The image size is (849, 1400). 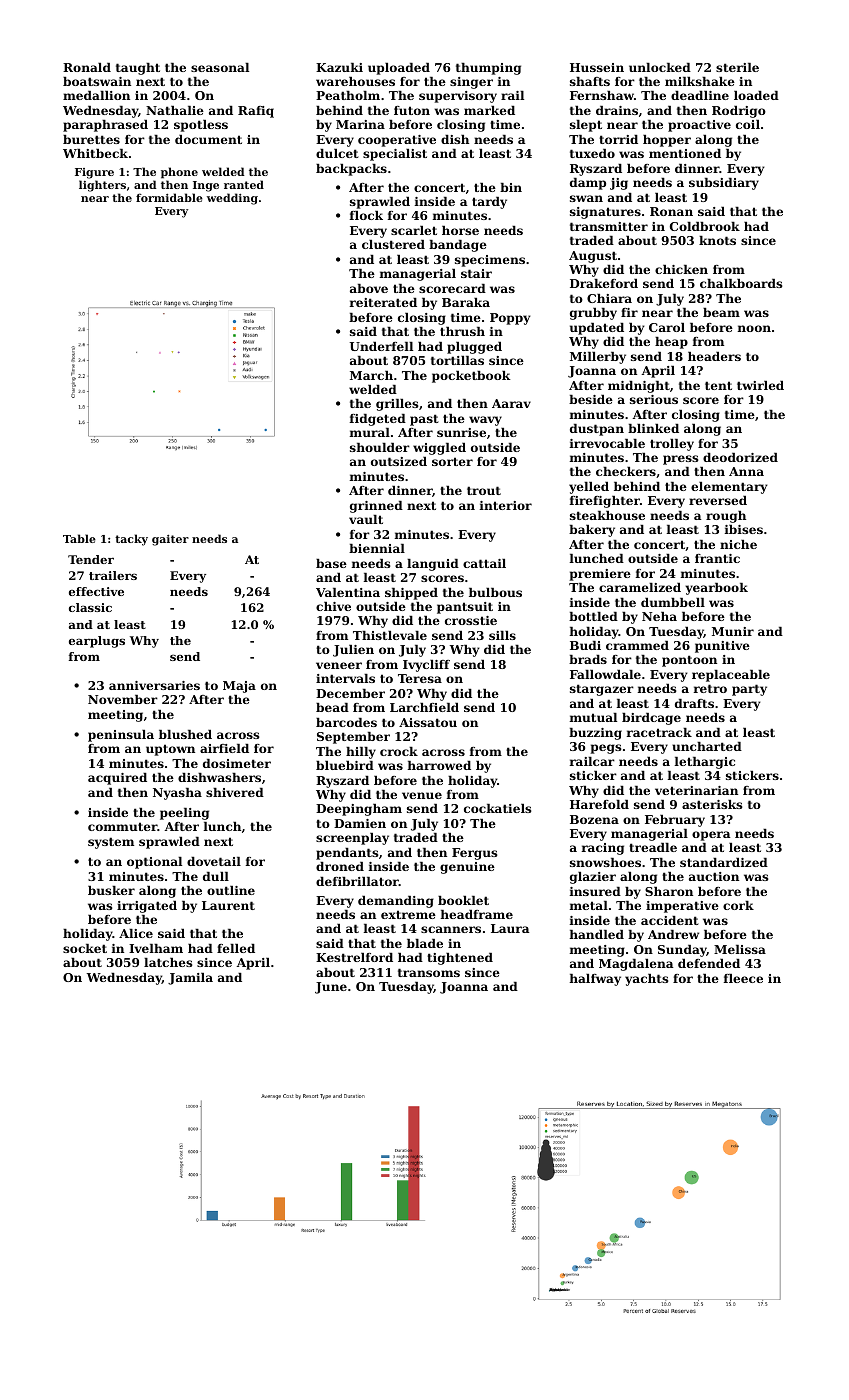 I want to click on Hussein, so click(x=597, y=67).
